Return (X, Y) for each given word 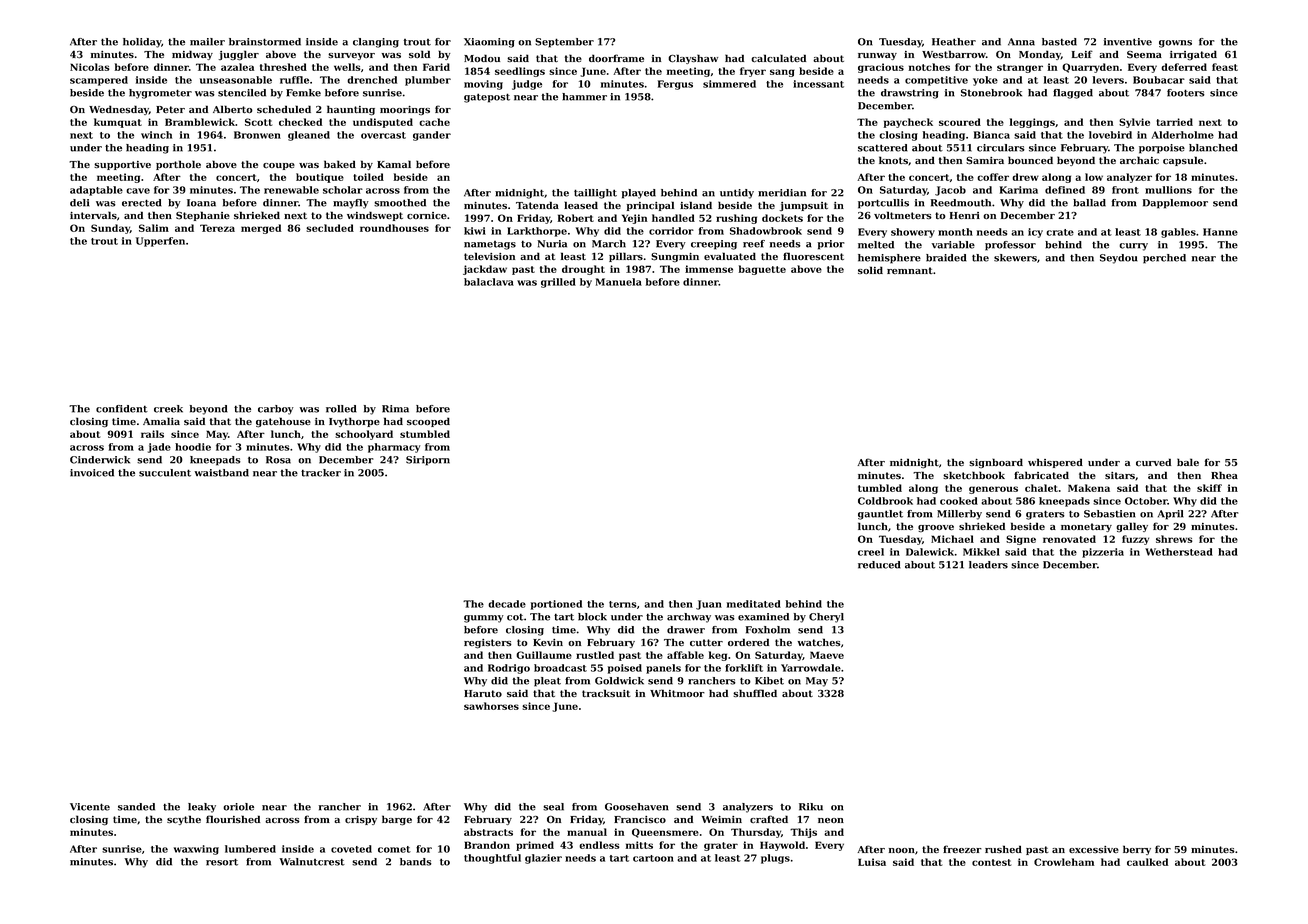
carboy (276, 410)
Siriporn (428, 461)
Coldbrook (885, 501)
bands (416, 862)
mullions (1168, 190)
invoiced (92, 473)
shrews (1174, 539)
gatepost (487, 98)
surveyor (351, 56)
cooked (959, 501)
